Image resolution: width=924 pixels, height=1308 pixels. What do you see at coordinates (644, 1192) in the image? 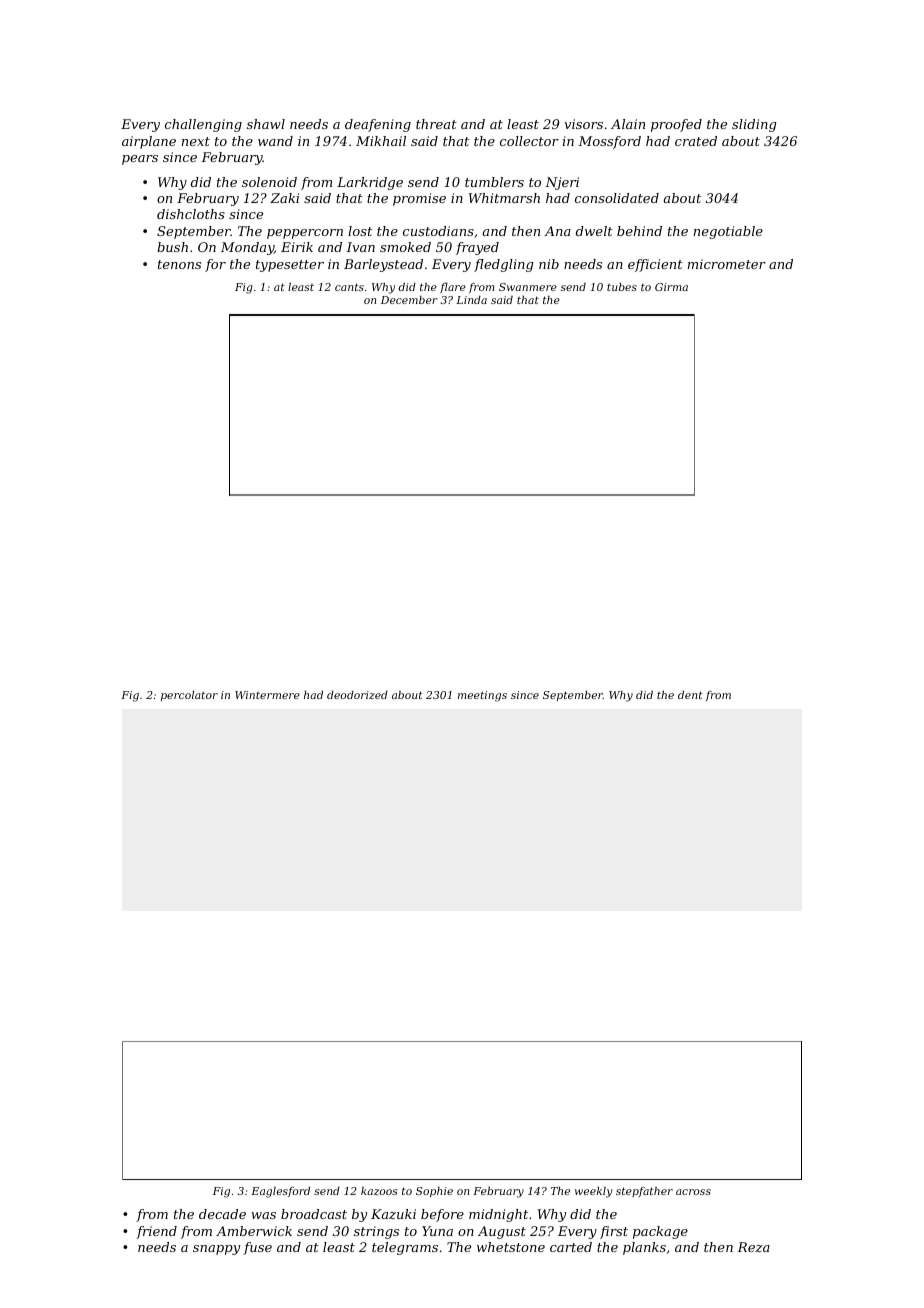
I see `stepfather` at bounding box center [644, 1192].
